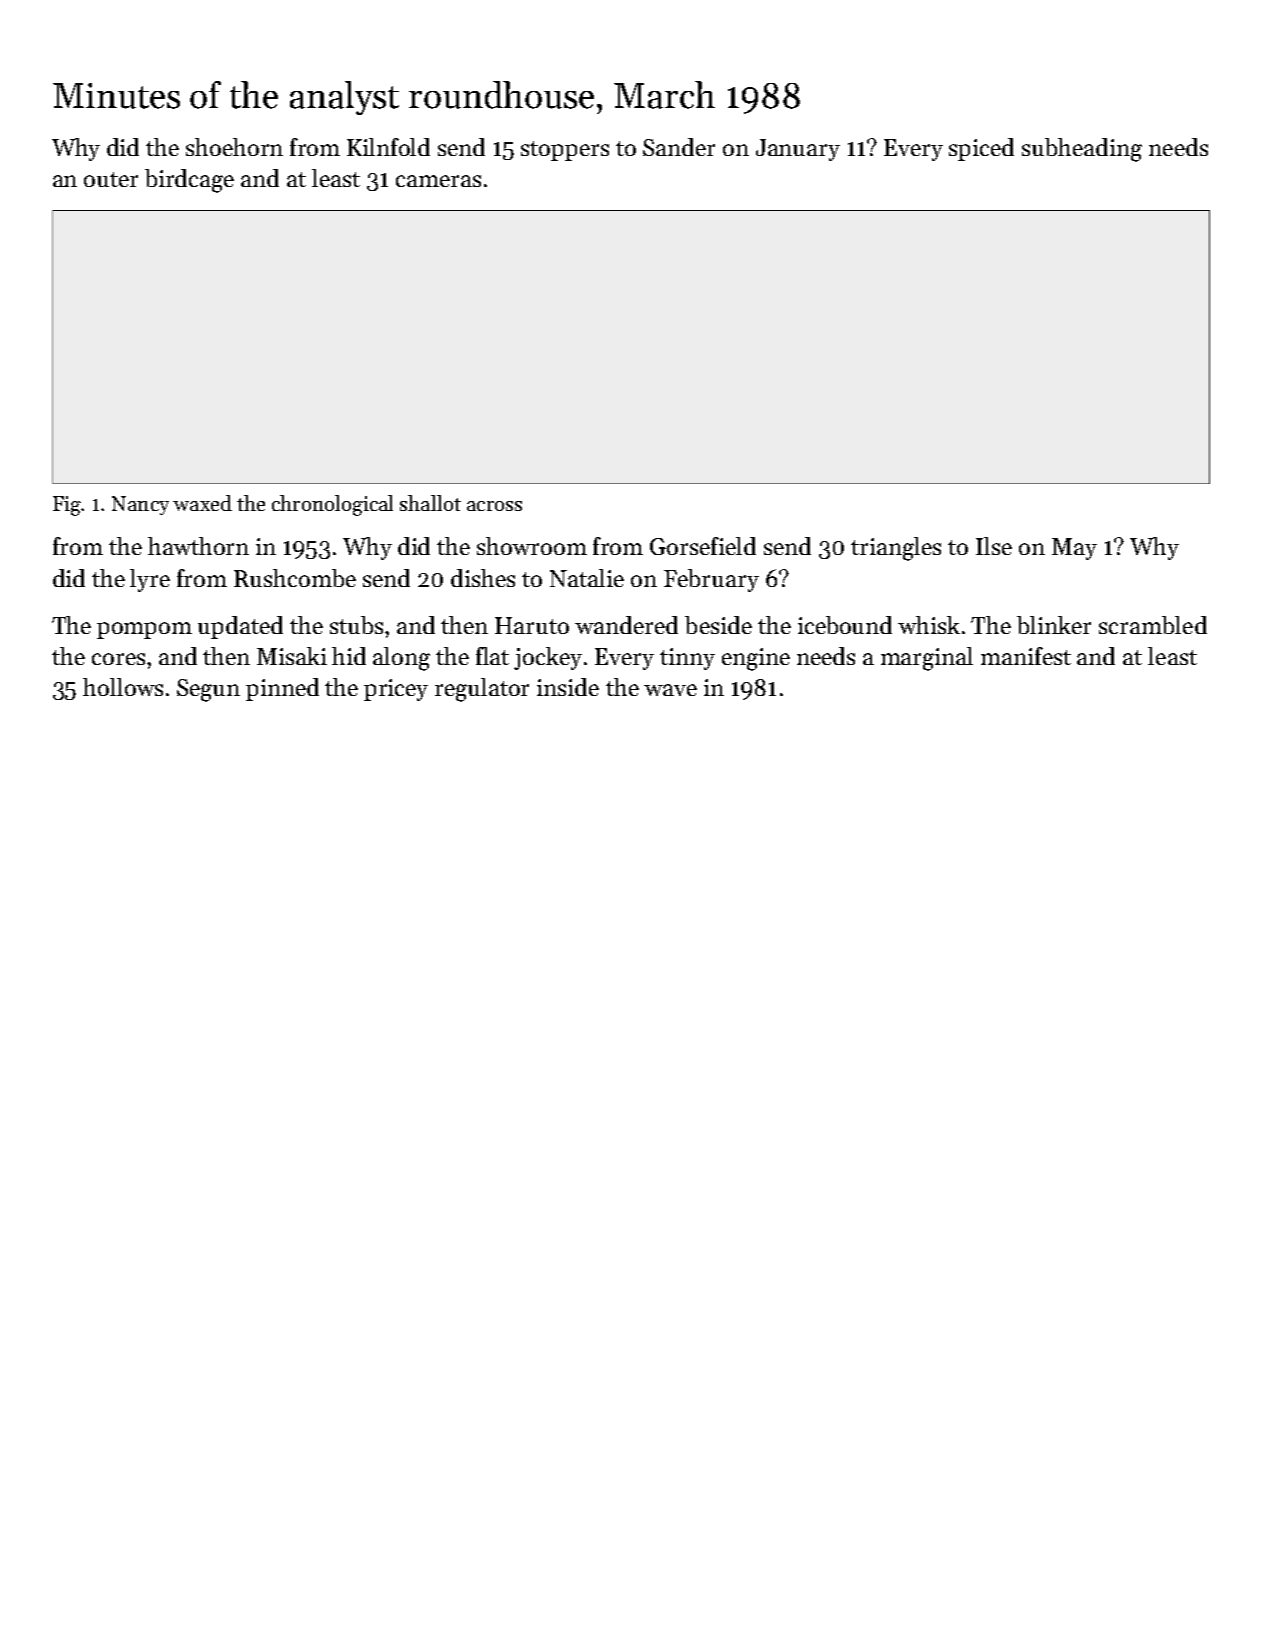 The image size is (1262, 1633). What do you see at coordinates (565, 151) in the screenshot?
I see `stoppers` at bounding box center [565, 151].
